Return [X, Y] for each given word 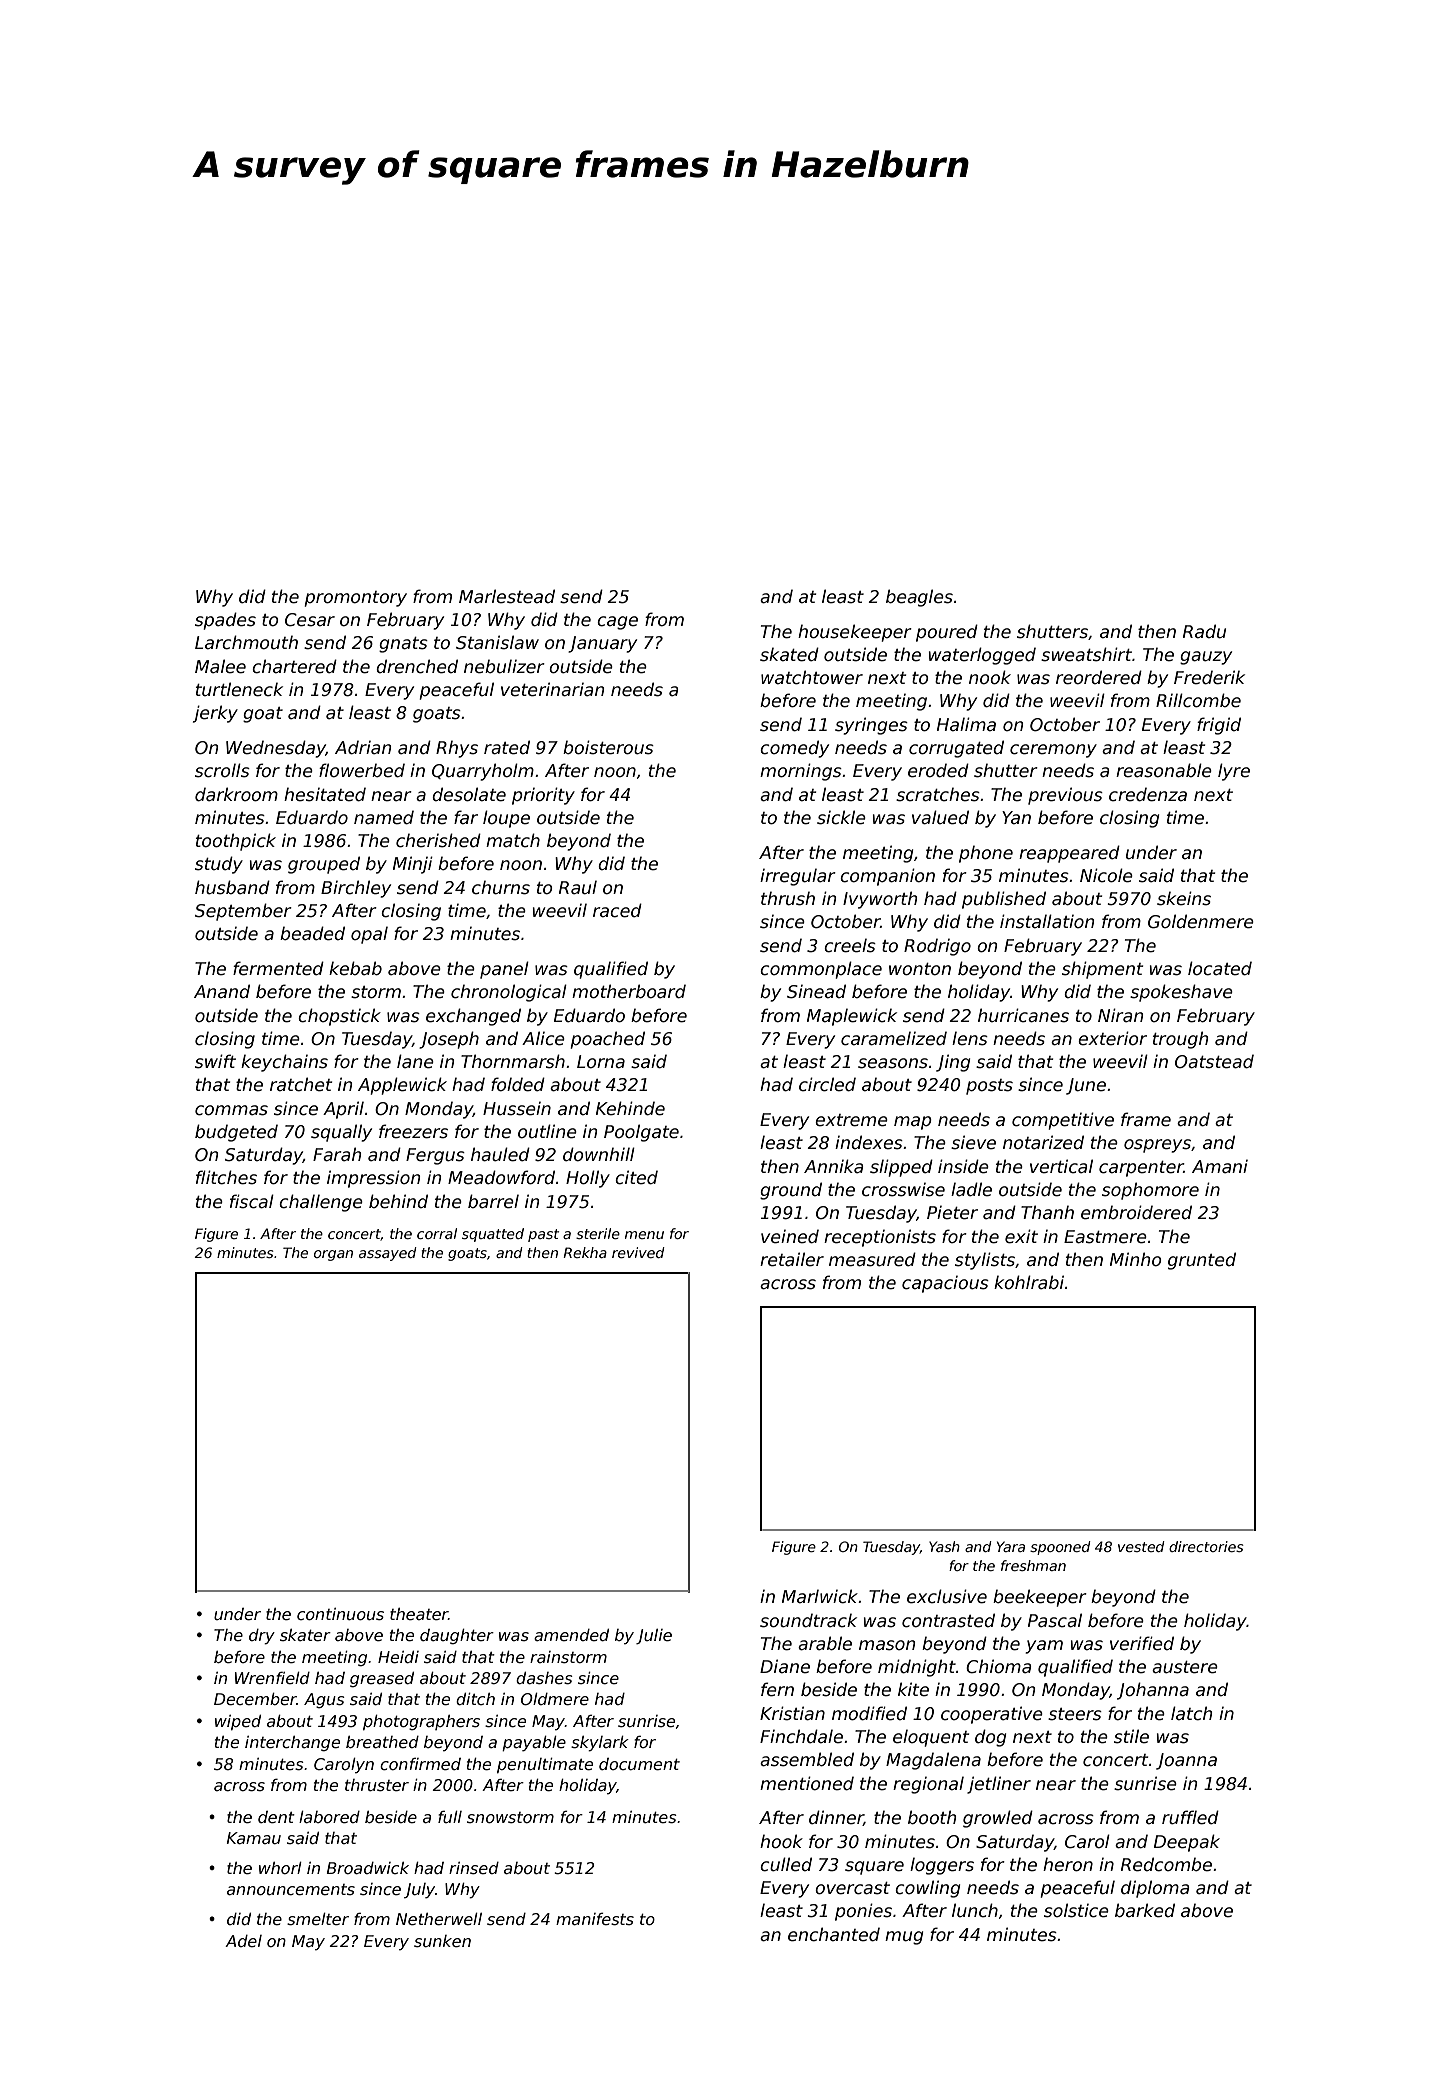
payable [534, 1744]
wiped [238, 1722]
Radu [1204, 631]
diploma [1155, 1889]
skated [789, 654]
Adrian [363, 747]
